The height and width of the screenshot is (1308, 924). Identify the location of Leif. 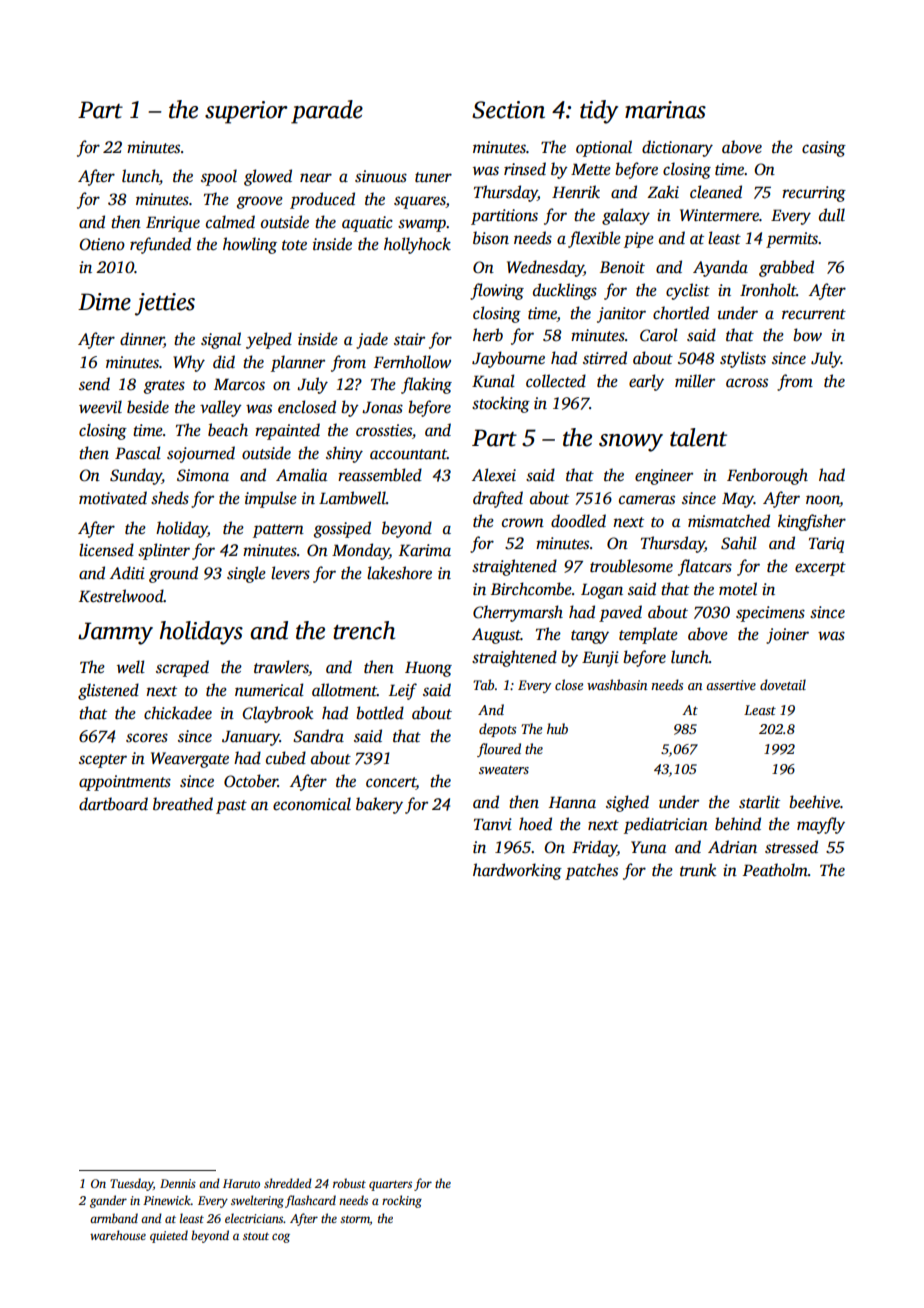
(403, 691).
